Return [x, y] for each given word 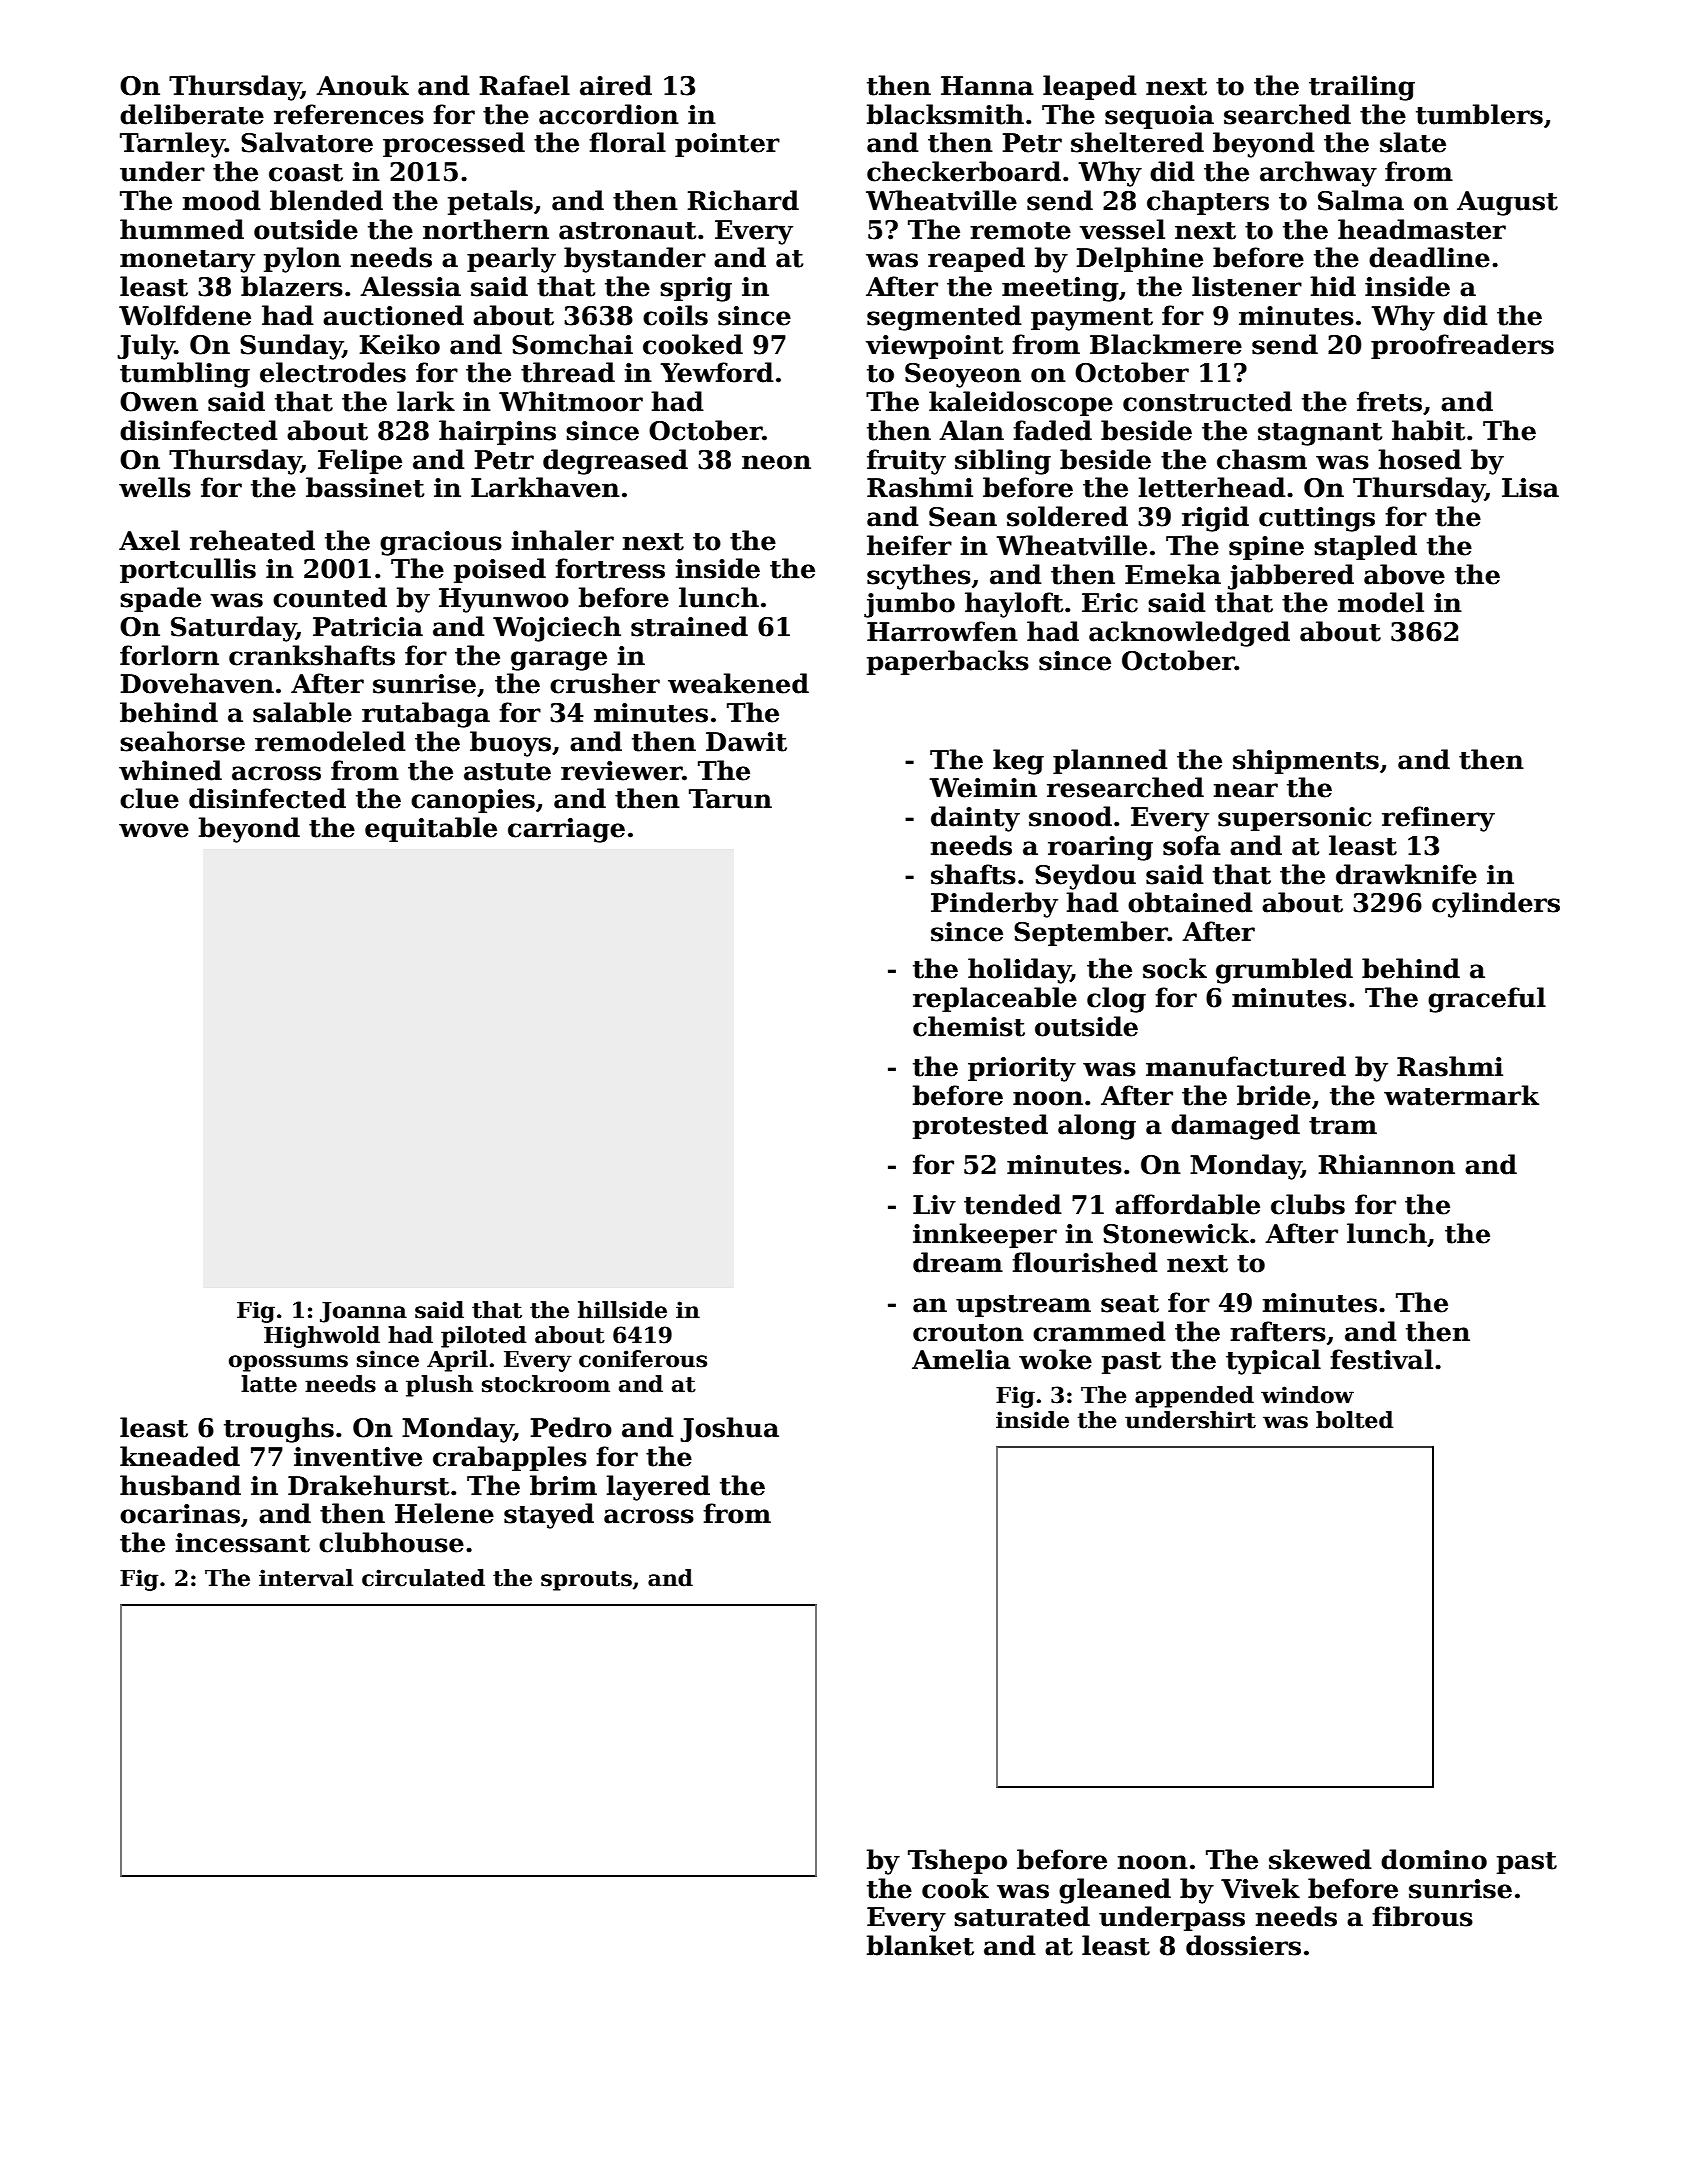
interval [306, 1578]
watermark [1461, 1095]
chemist [969, 1026]
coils [675, 315]
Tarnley [172, 145]
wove [154, 830]
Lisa [1530, 488]
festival [1381, 1359]
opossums [288, 1363]
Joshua [729, 1429]
